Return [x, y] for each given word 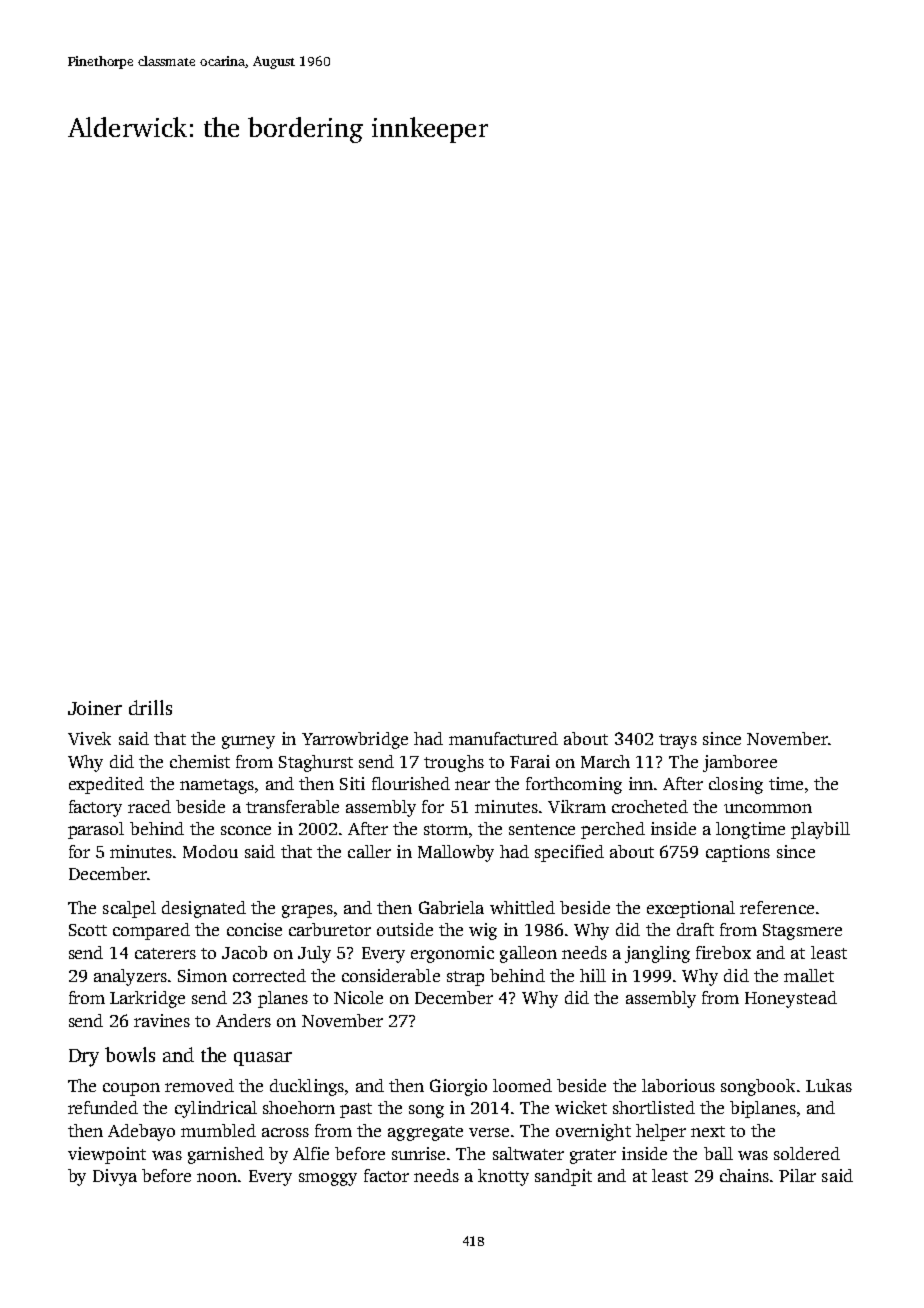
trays [678, 741]
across [285, 1132]
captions [738, 853]
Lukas [829, 1085]
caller [369, 851]
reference [777, 907]
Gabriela [451, 907]
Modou [210, 851]
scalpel [129, 909]
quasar [263, 1059]
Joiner [95, 708]
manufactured [503, 738]
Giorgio [458, 1087]
